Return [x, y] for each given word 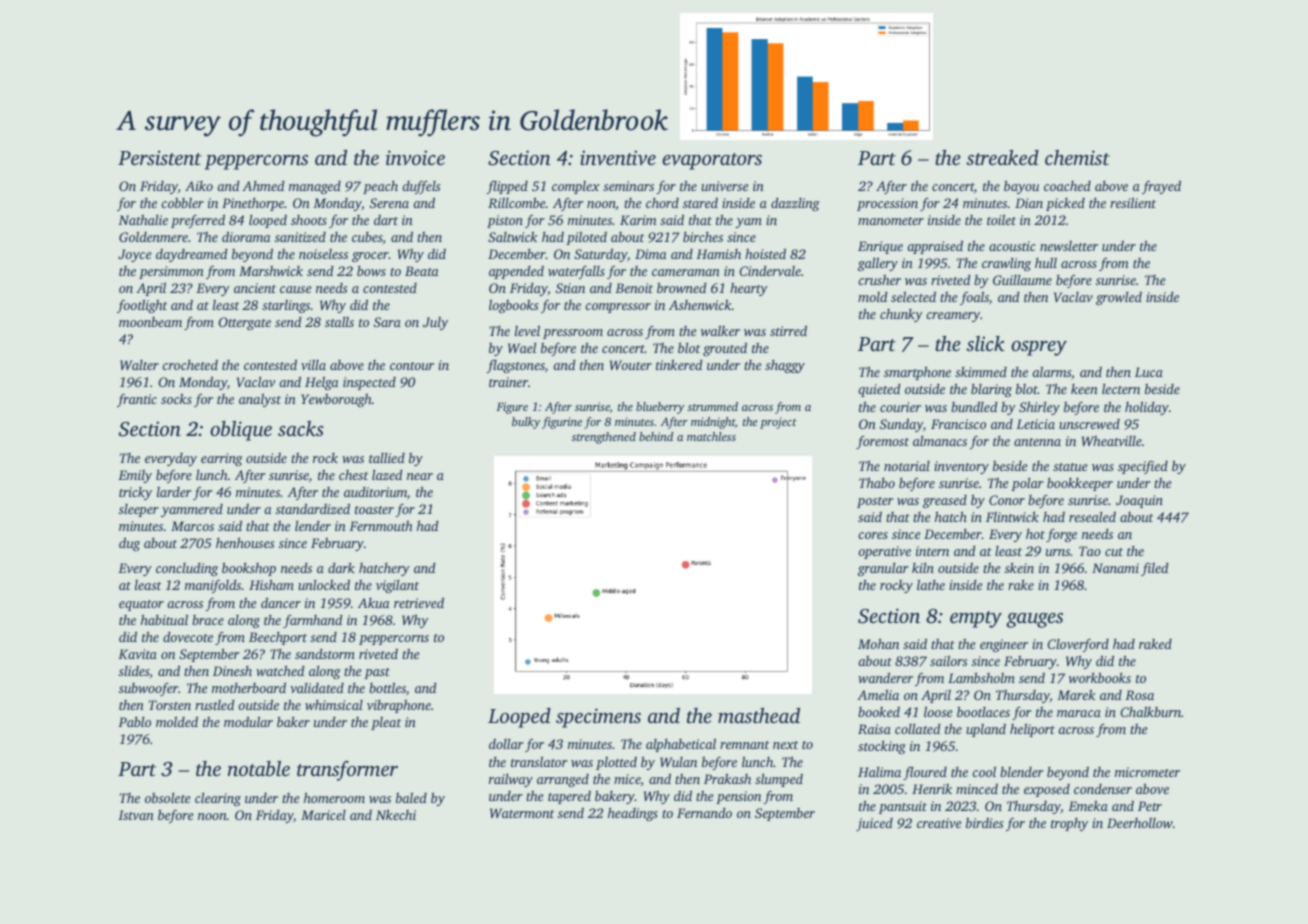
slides [134, 670]
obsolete [168, 798]
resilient [1133, 202]
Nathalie [143, 219]
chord [662, 203]
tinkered [679, 364]
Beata [422, 271]
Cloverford [1078, 645]
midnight [713, 423]
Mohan [878, 643]
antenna [1037, 442]
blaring [991, 390]
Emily [135, 476]
